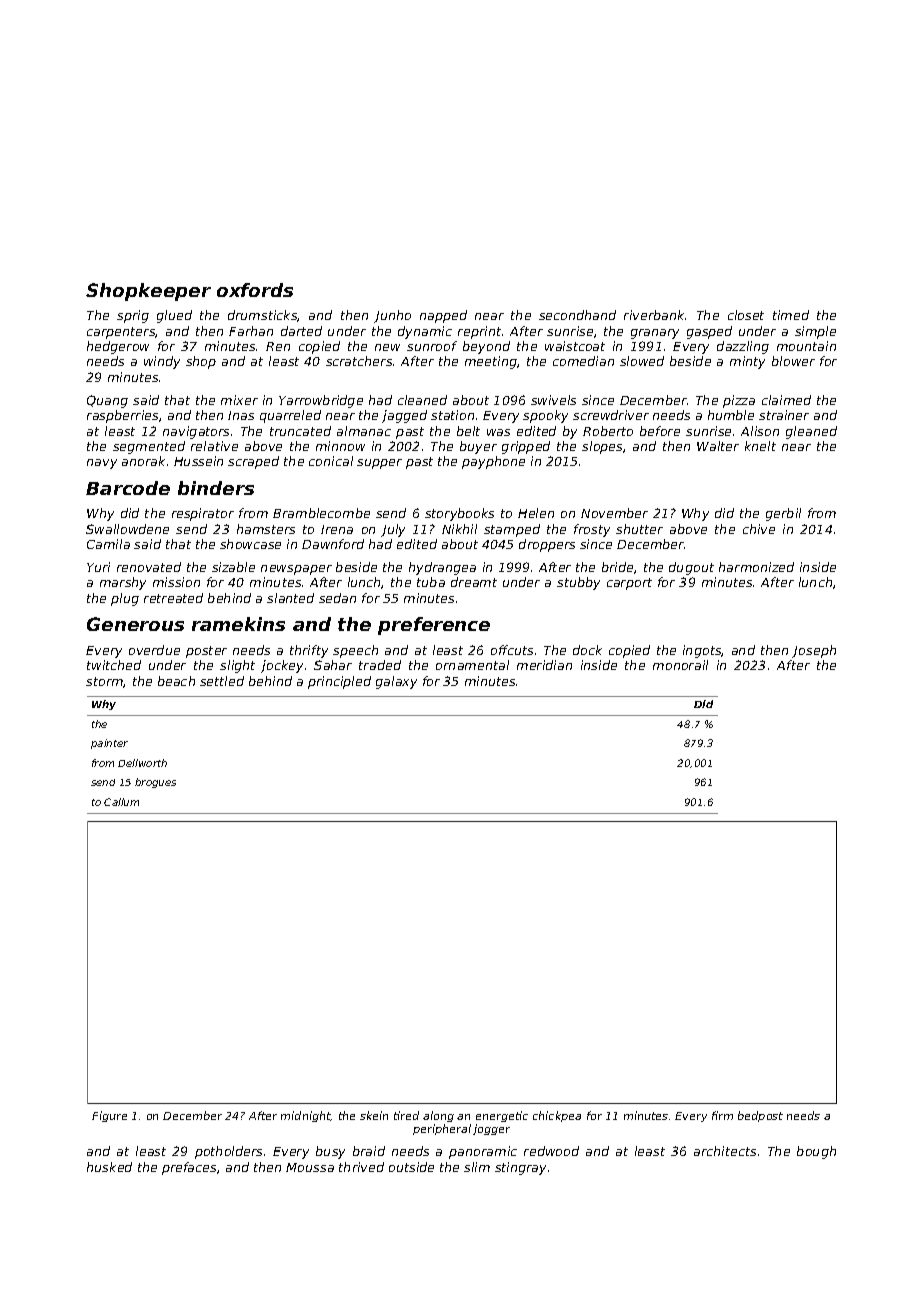 The width and height of the image is (924, 1308). Describe the element at coordinates (431, 582) in the image. I see `tuba` at that location.
